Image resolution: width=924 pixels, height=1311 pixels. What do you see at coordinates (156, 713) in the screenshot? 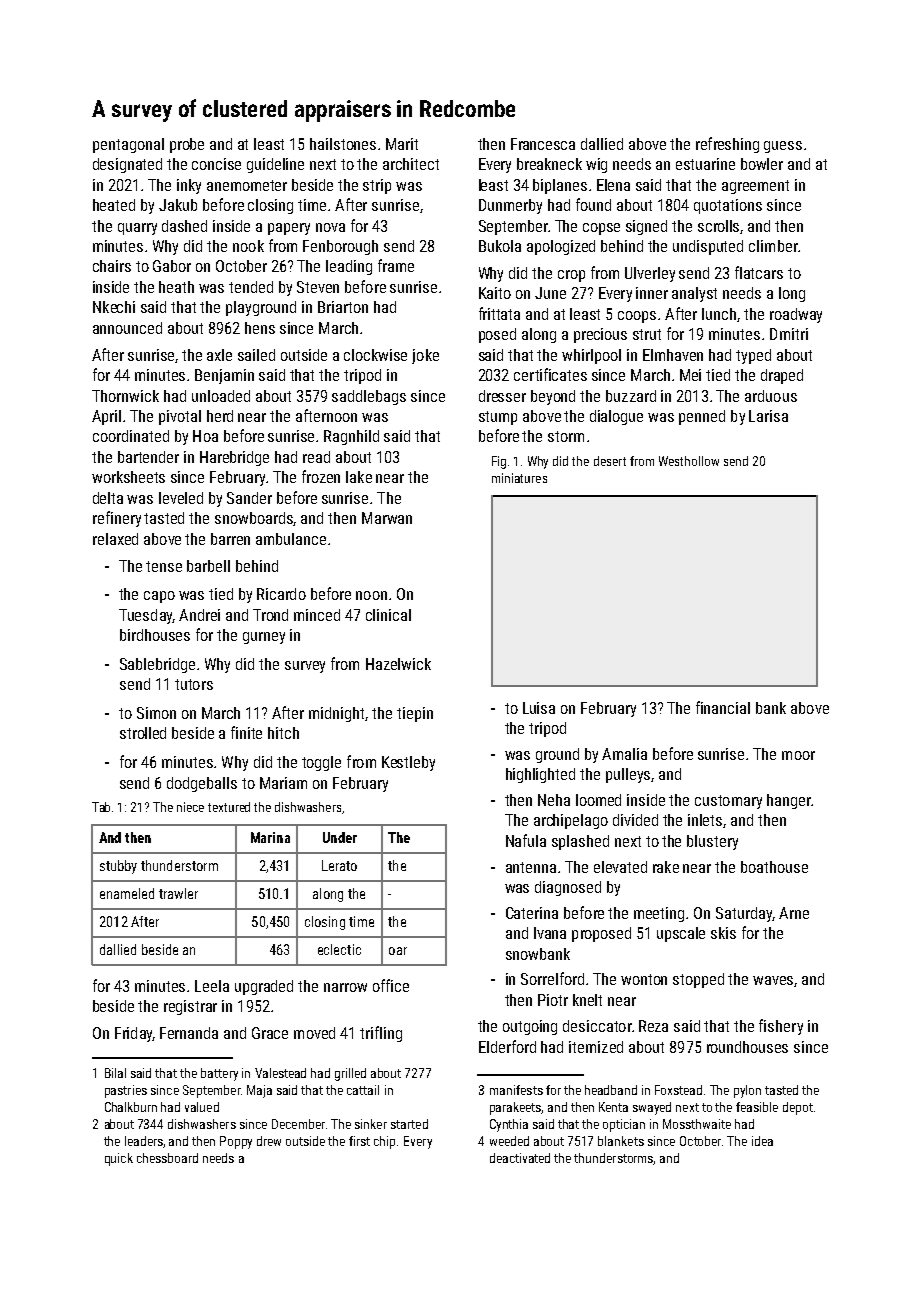
I see `Simon` at bounding box center [156, 713].
